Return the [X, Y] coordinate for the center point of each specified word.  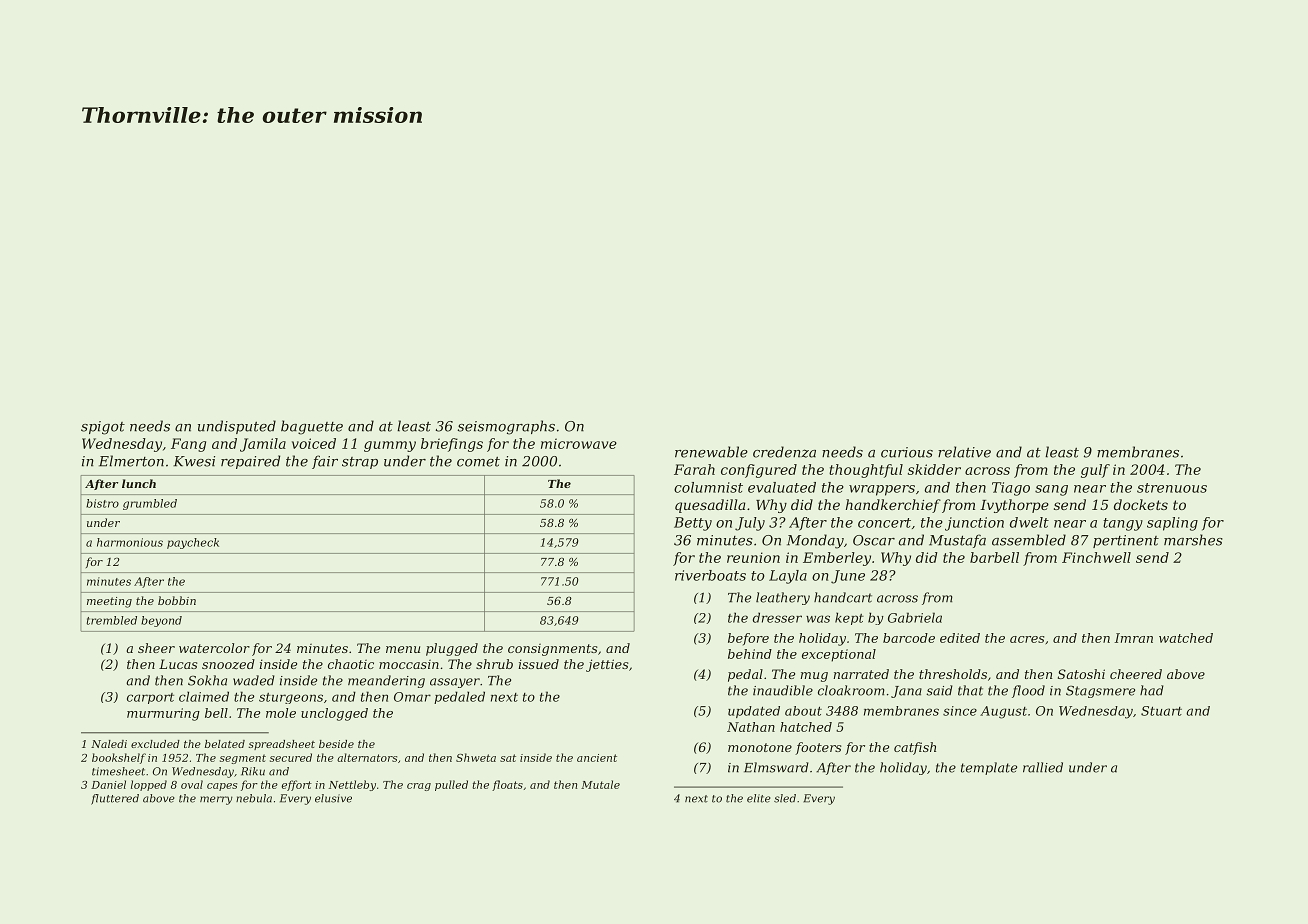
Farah [694, 469]
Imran [1133, 638]
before [748, 639]
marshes [1193, 540]
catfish [915, 748]
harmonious [130, 542]
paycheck [193, 543]
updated [754, 712]
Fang [188, 445]
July [750, 524]
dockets [1141, 504]
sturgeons [291, 698]
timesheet [118, 771]
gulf [1095, 471]
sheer [156, 648]
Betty [693, 524]
